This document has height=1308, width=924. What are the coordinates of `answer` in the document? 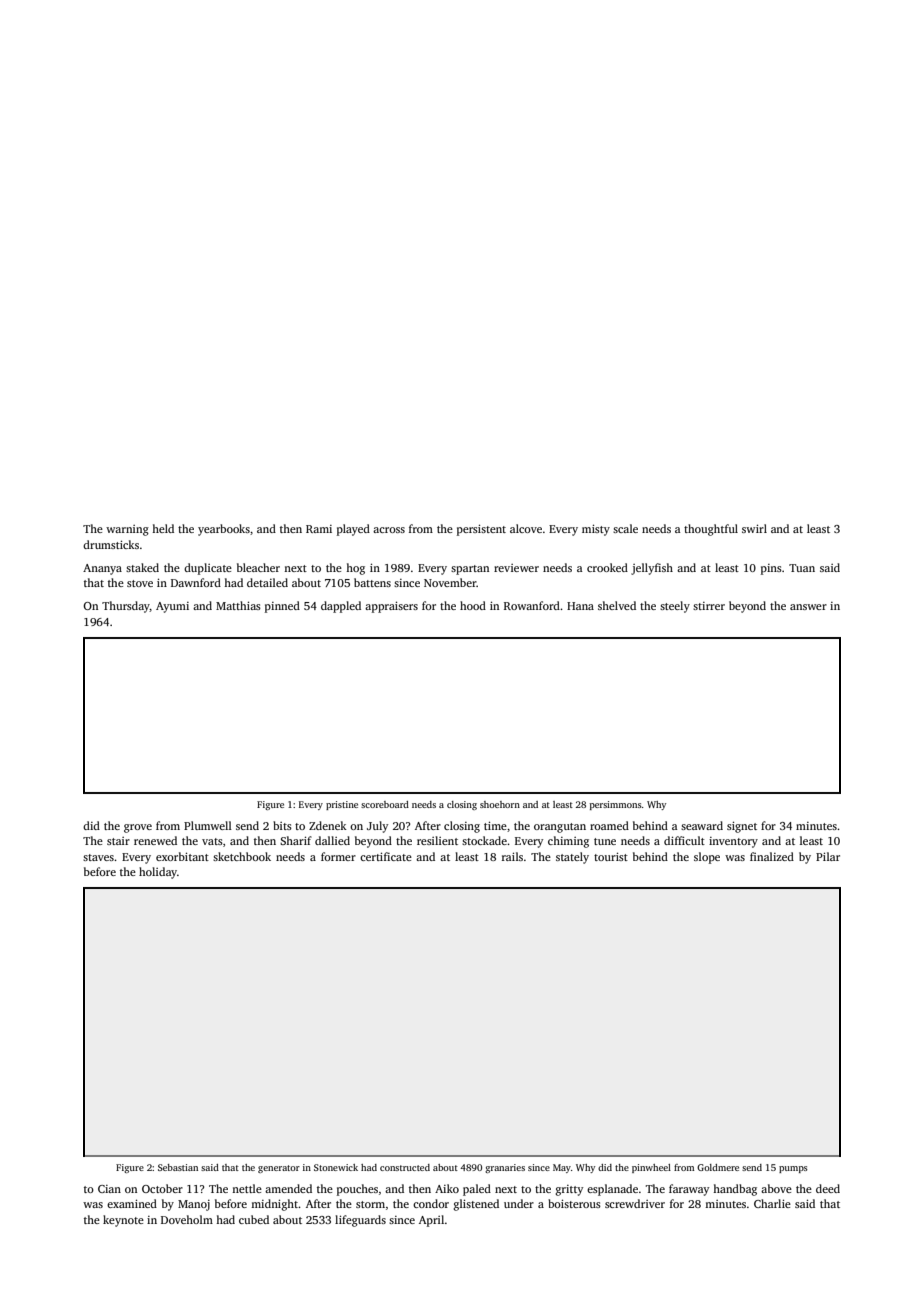 It's located at (808, 607).
